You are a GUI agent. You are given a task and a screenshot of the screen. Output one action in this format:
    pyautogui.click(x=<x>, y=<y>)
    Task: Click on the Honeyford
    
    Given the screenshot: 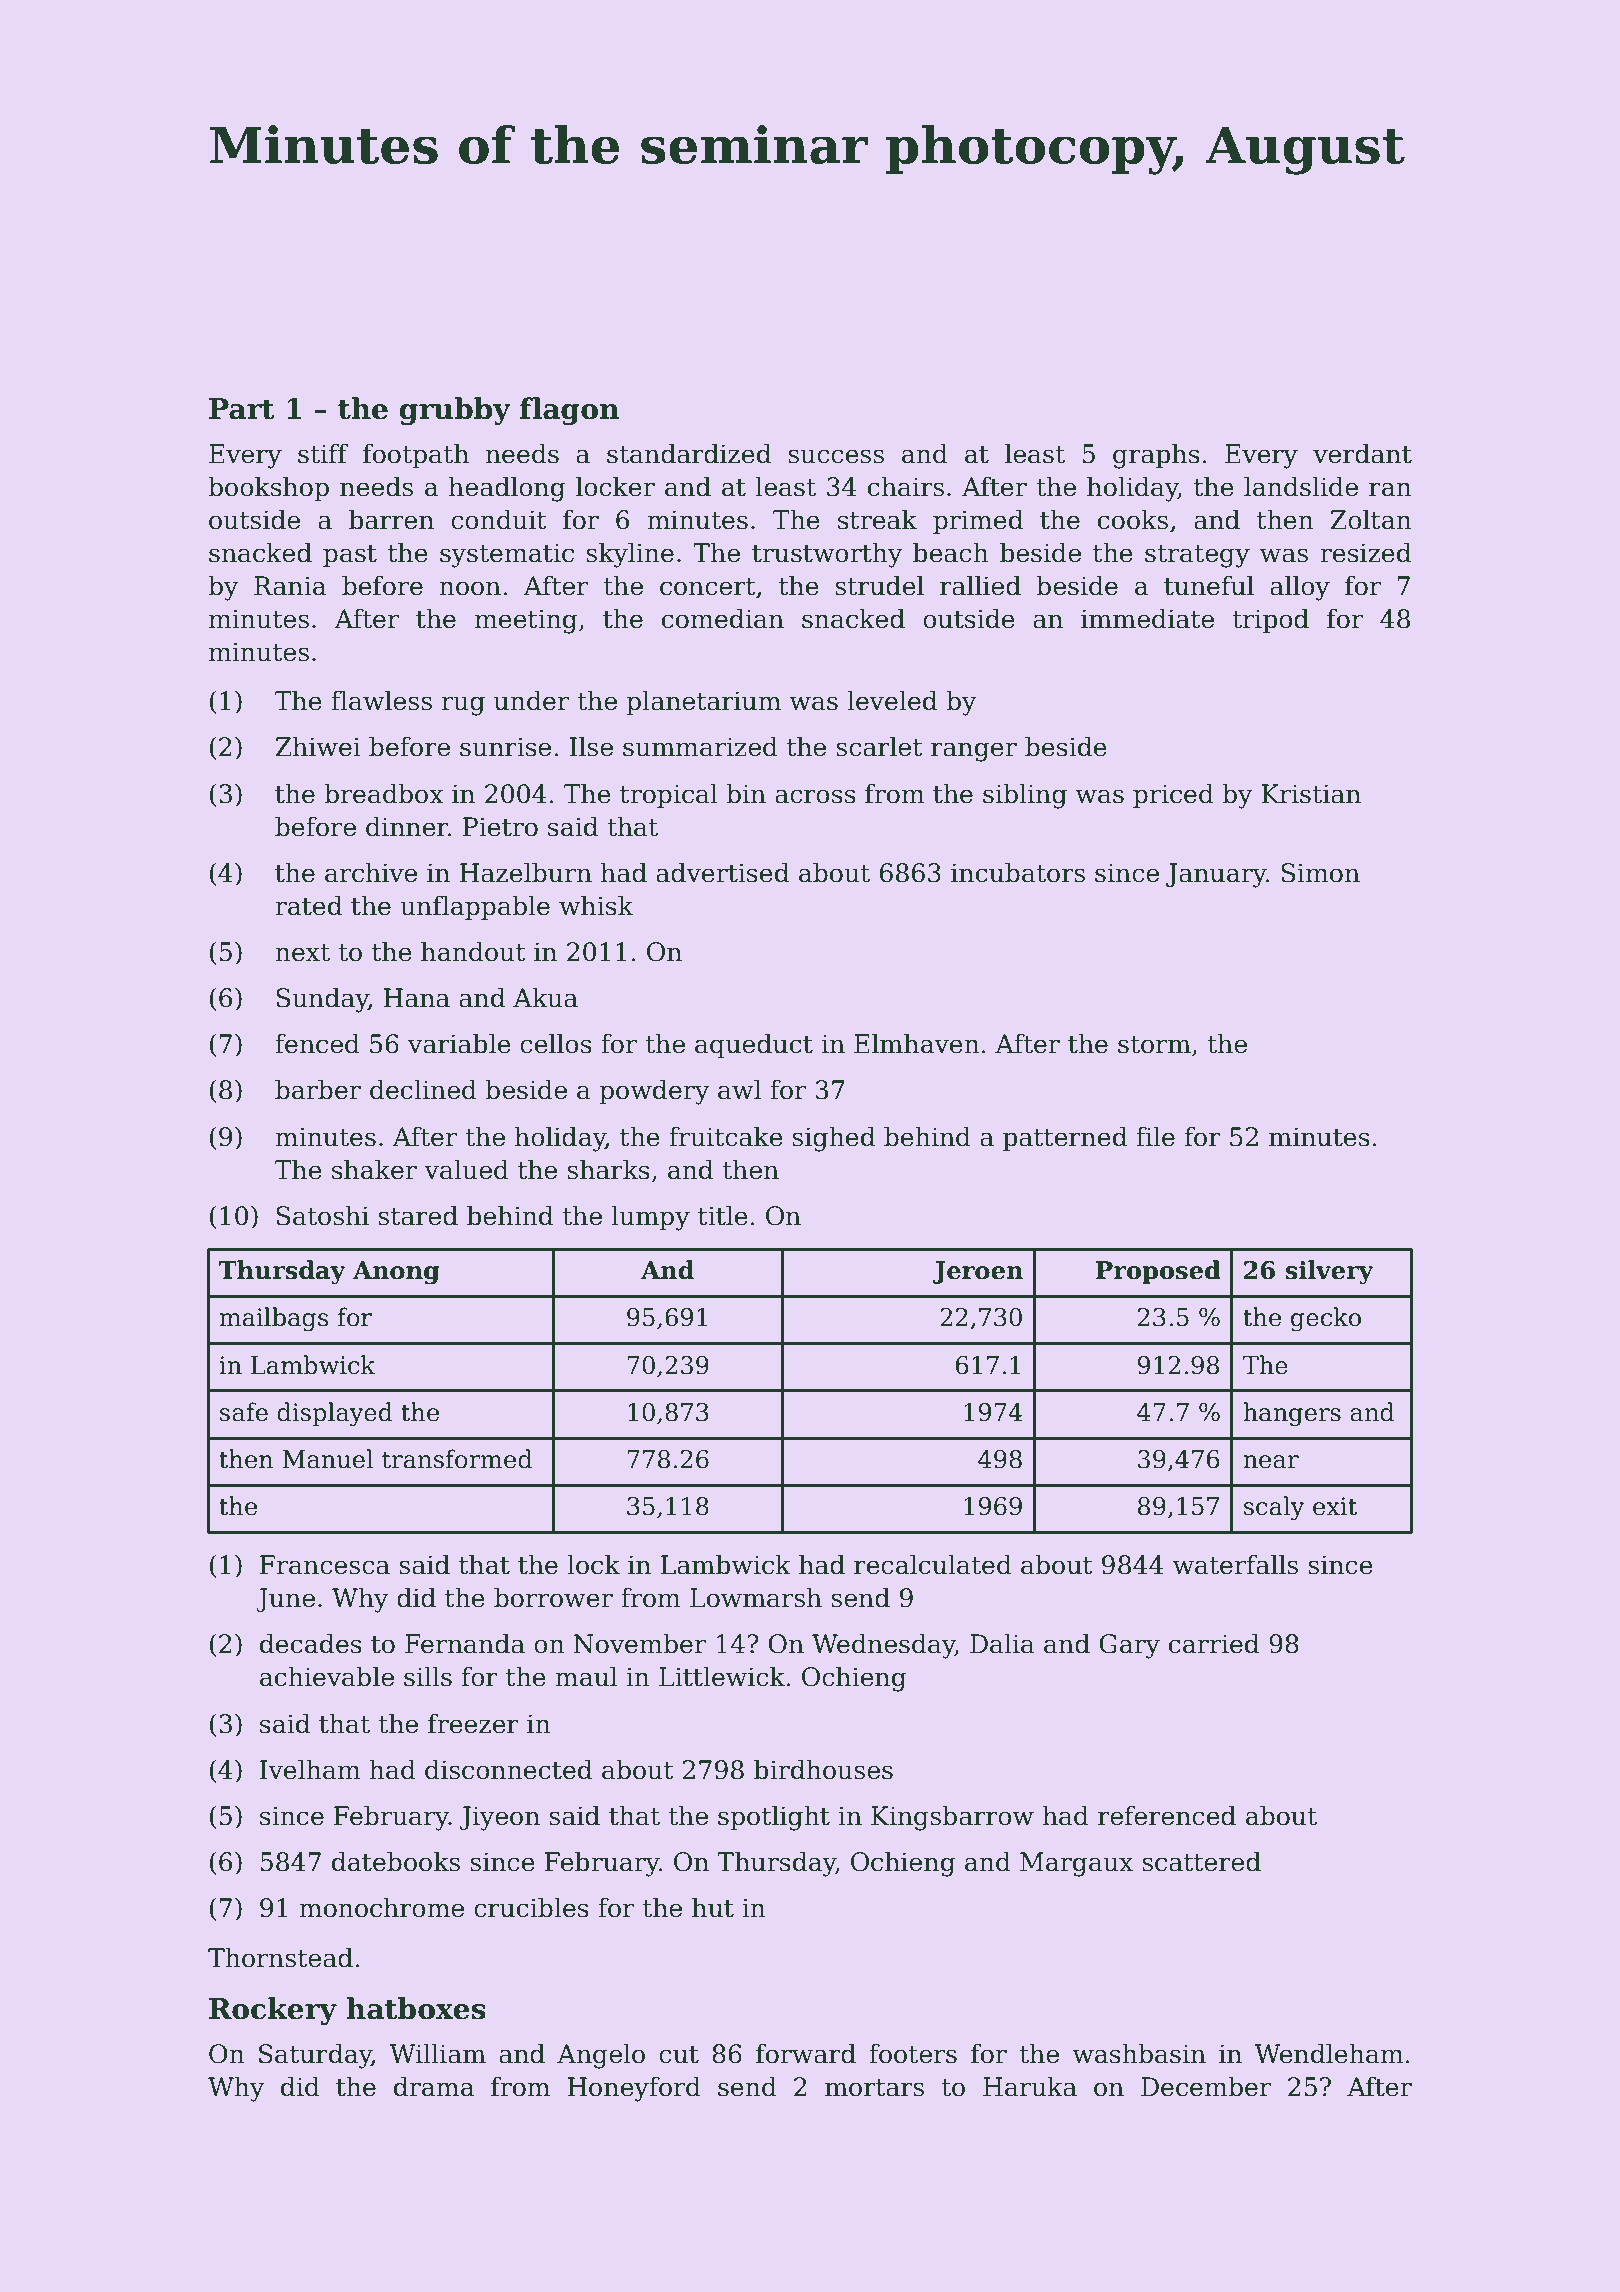 What is the action you would take?
    pyautogui.click(x=634, y=2089)
